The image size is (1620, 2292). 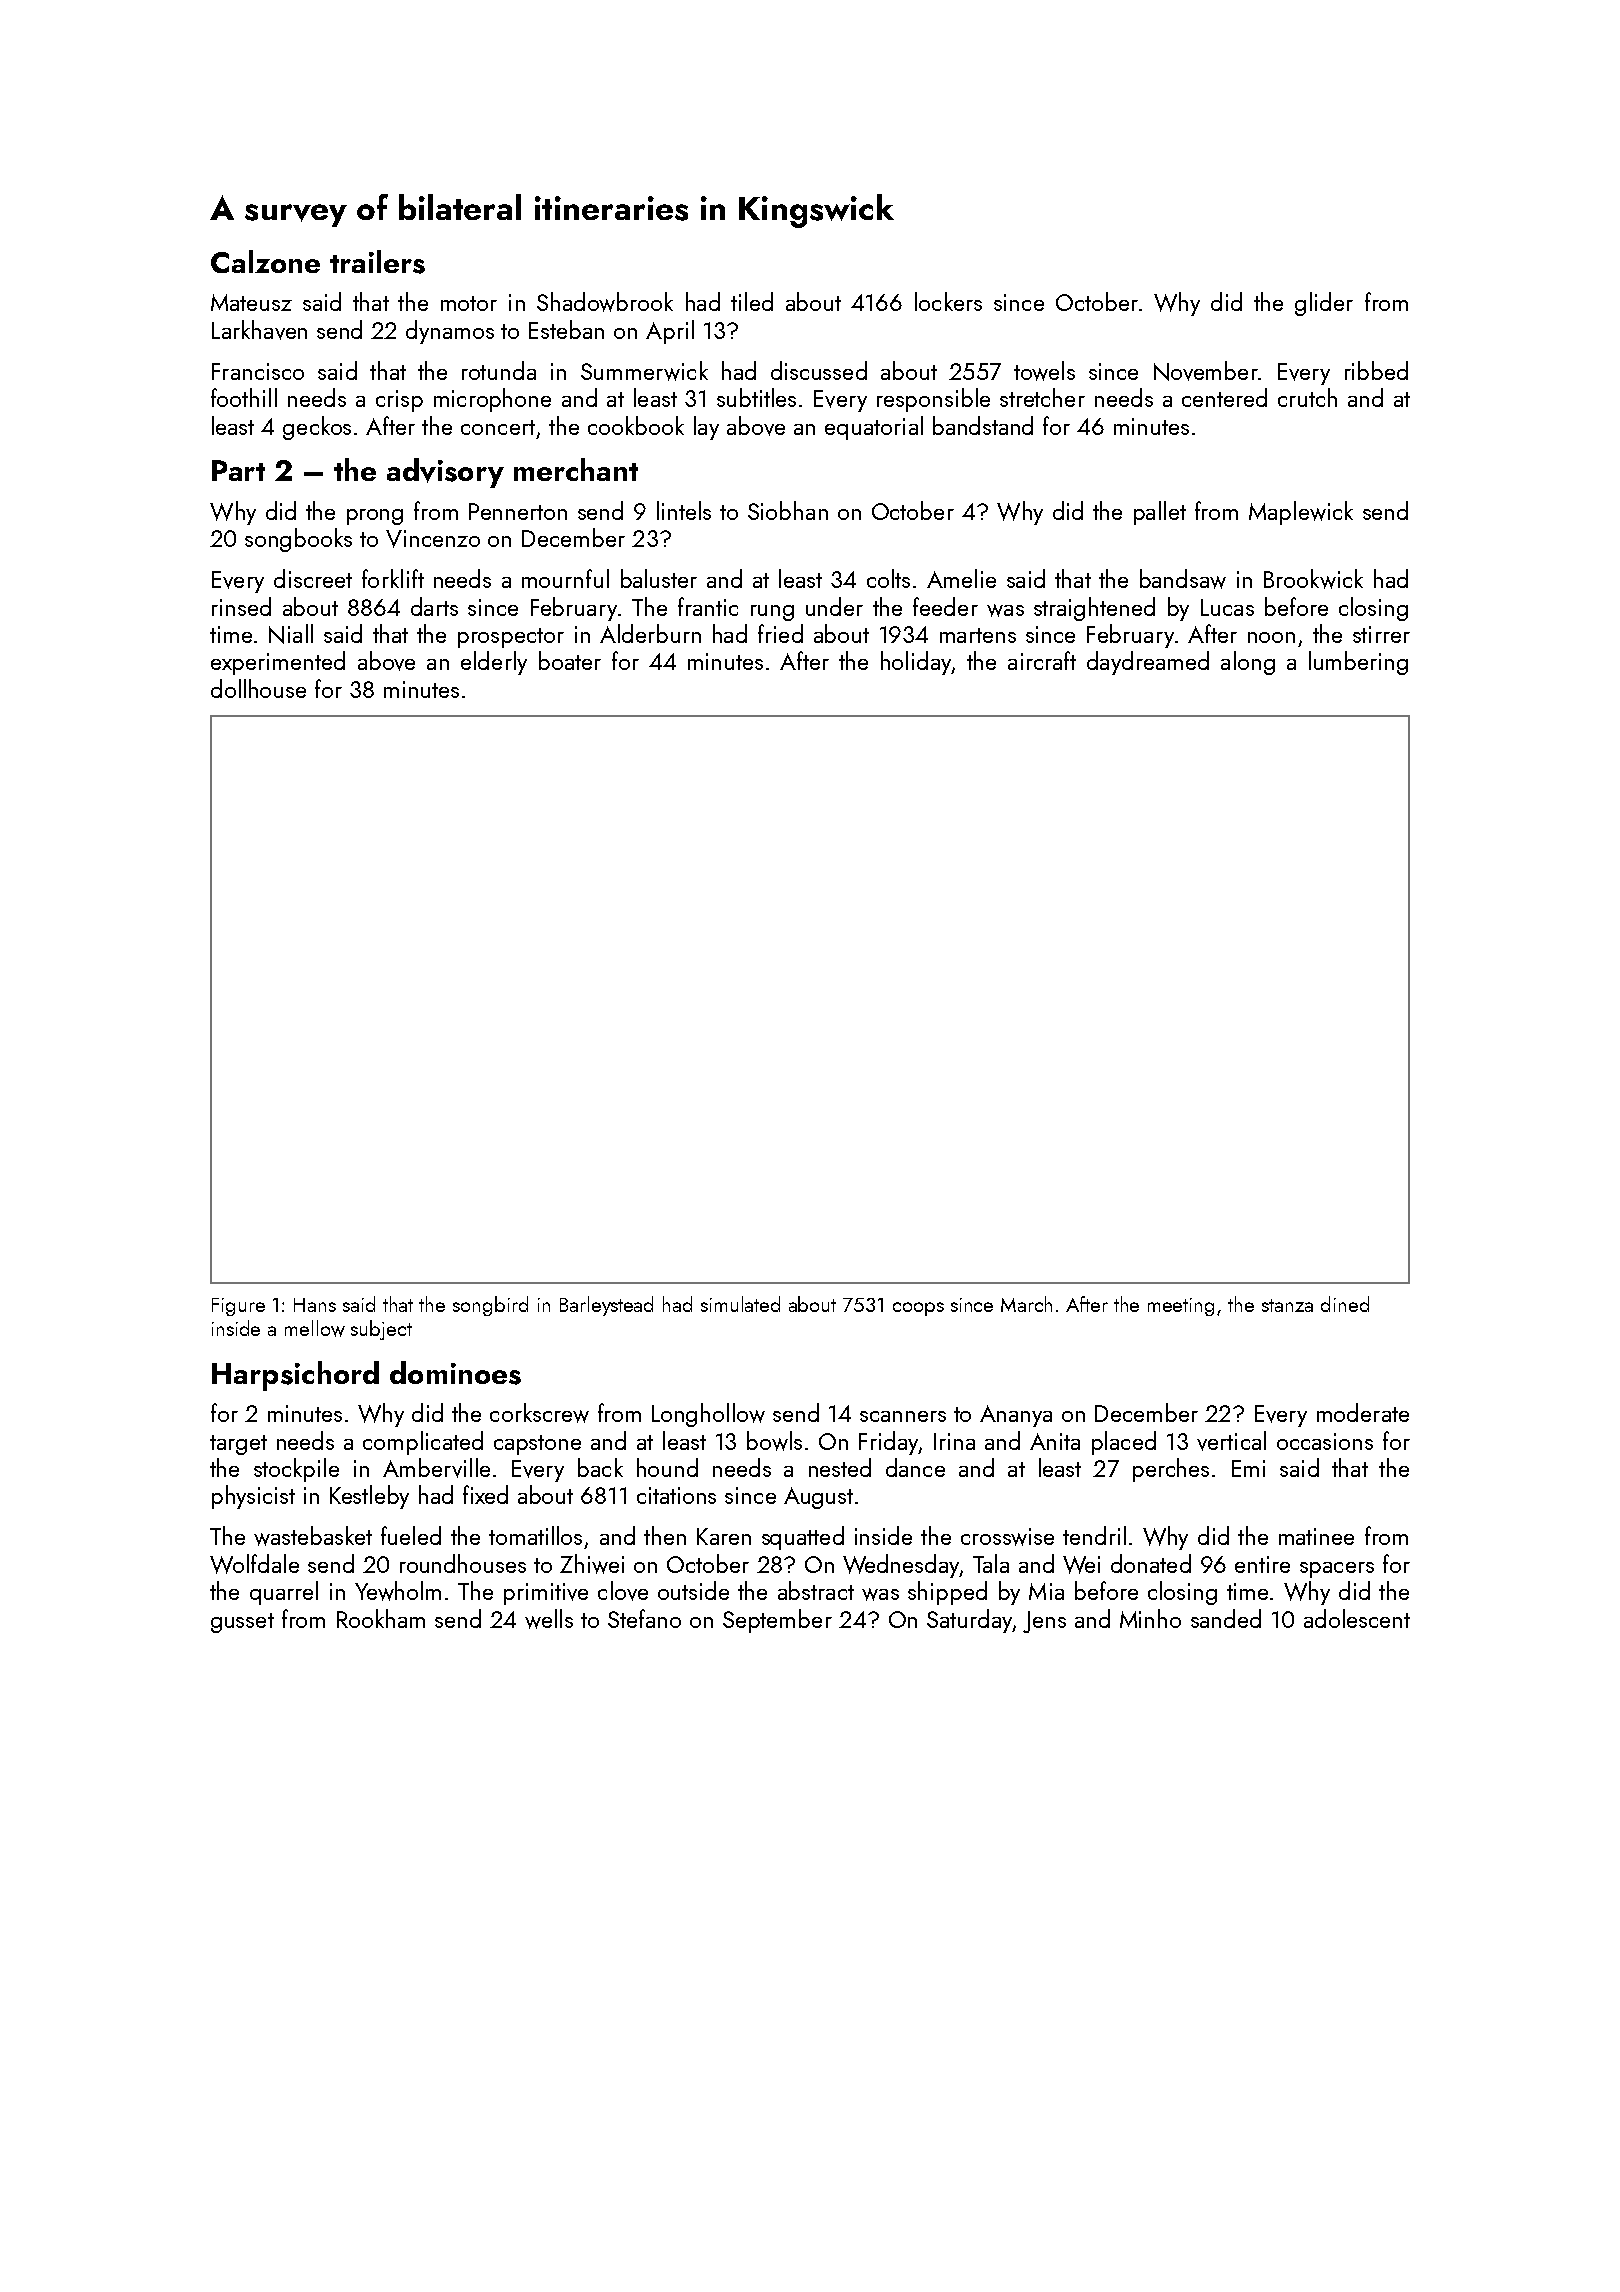 I want to click on tiled, so click(x=752, y=301).
